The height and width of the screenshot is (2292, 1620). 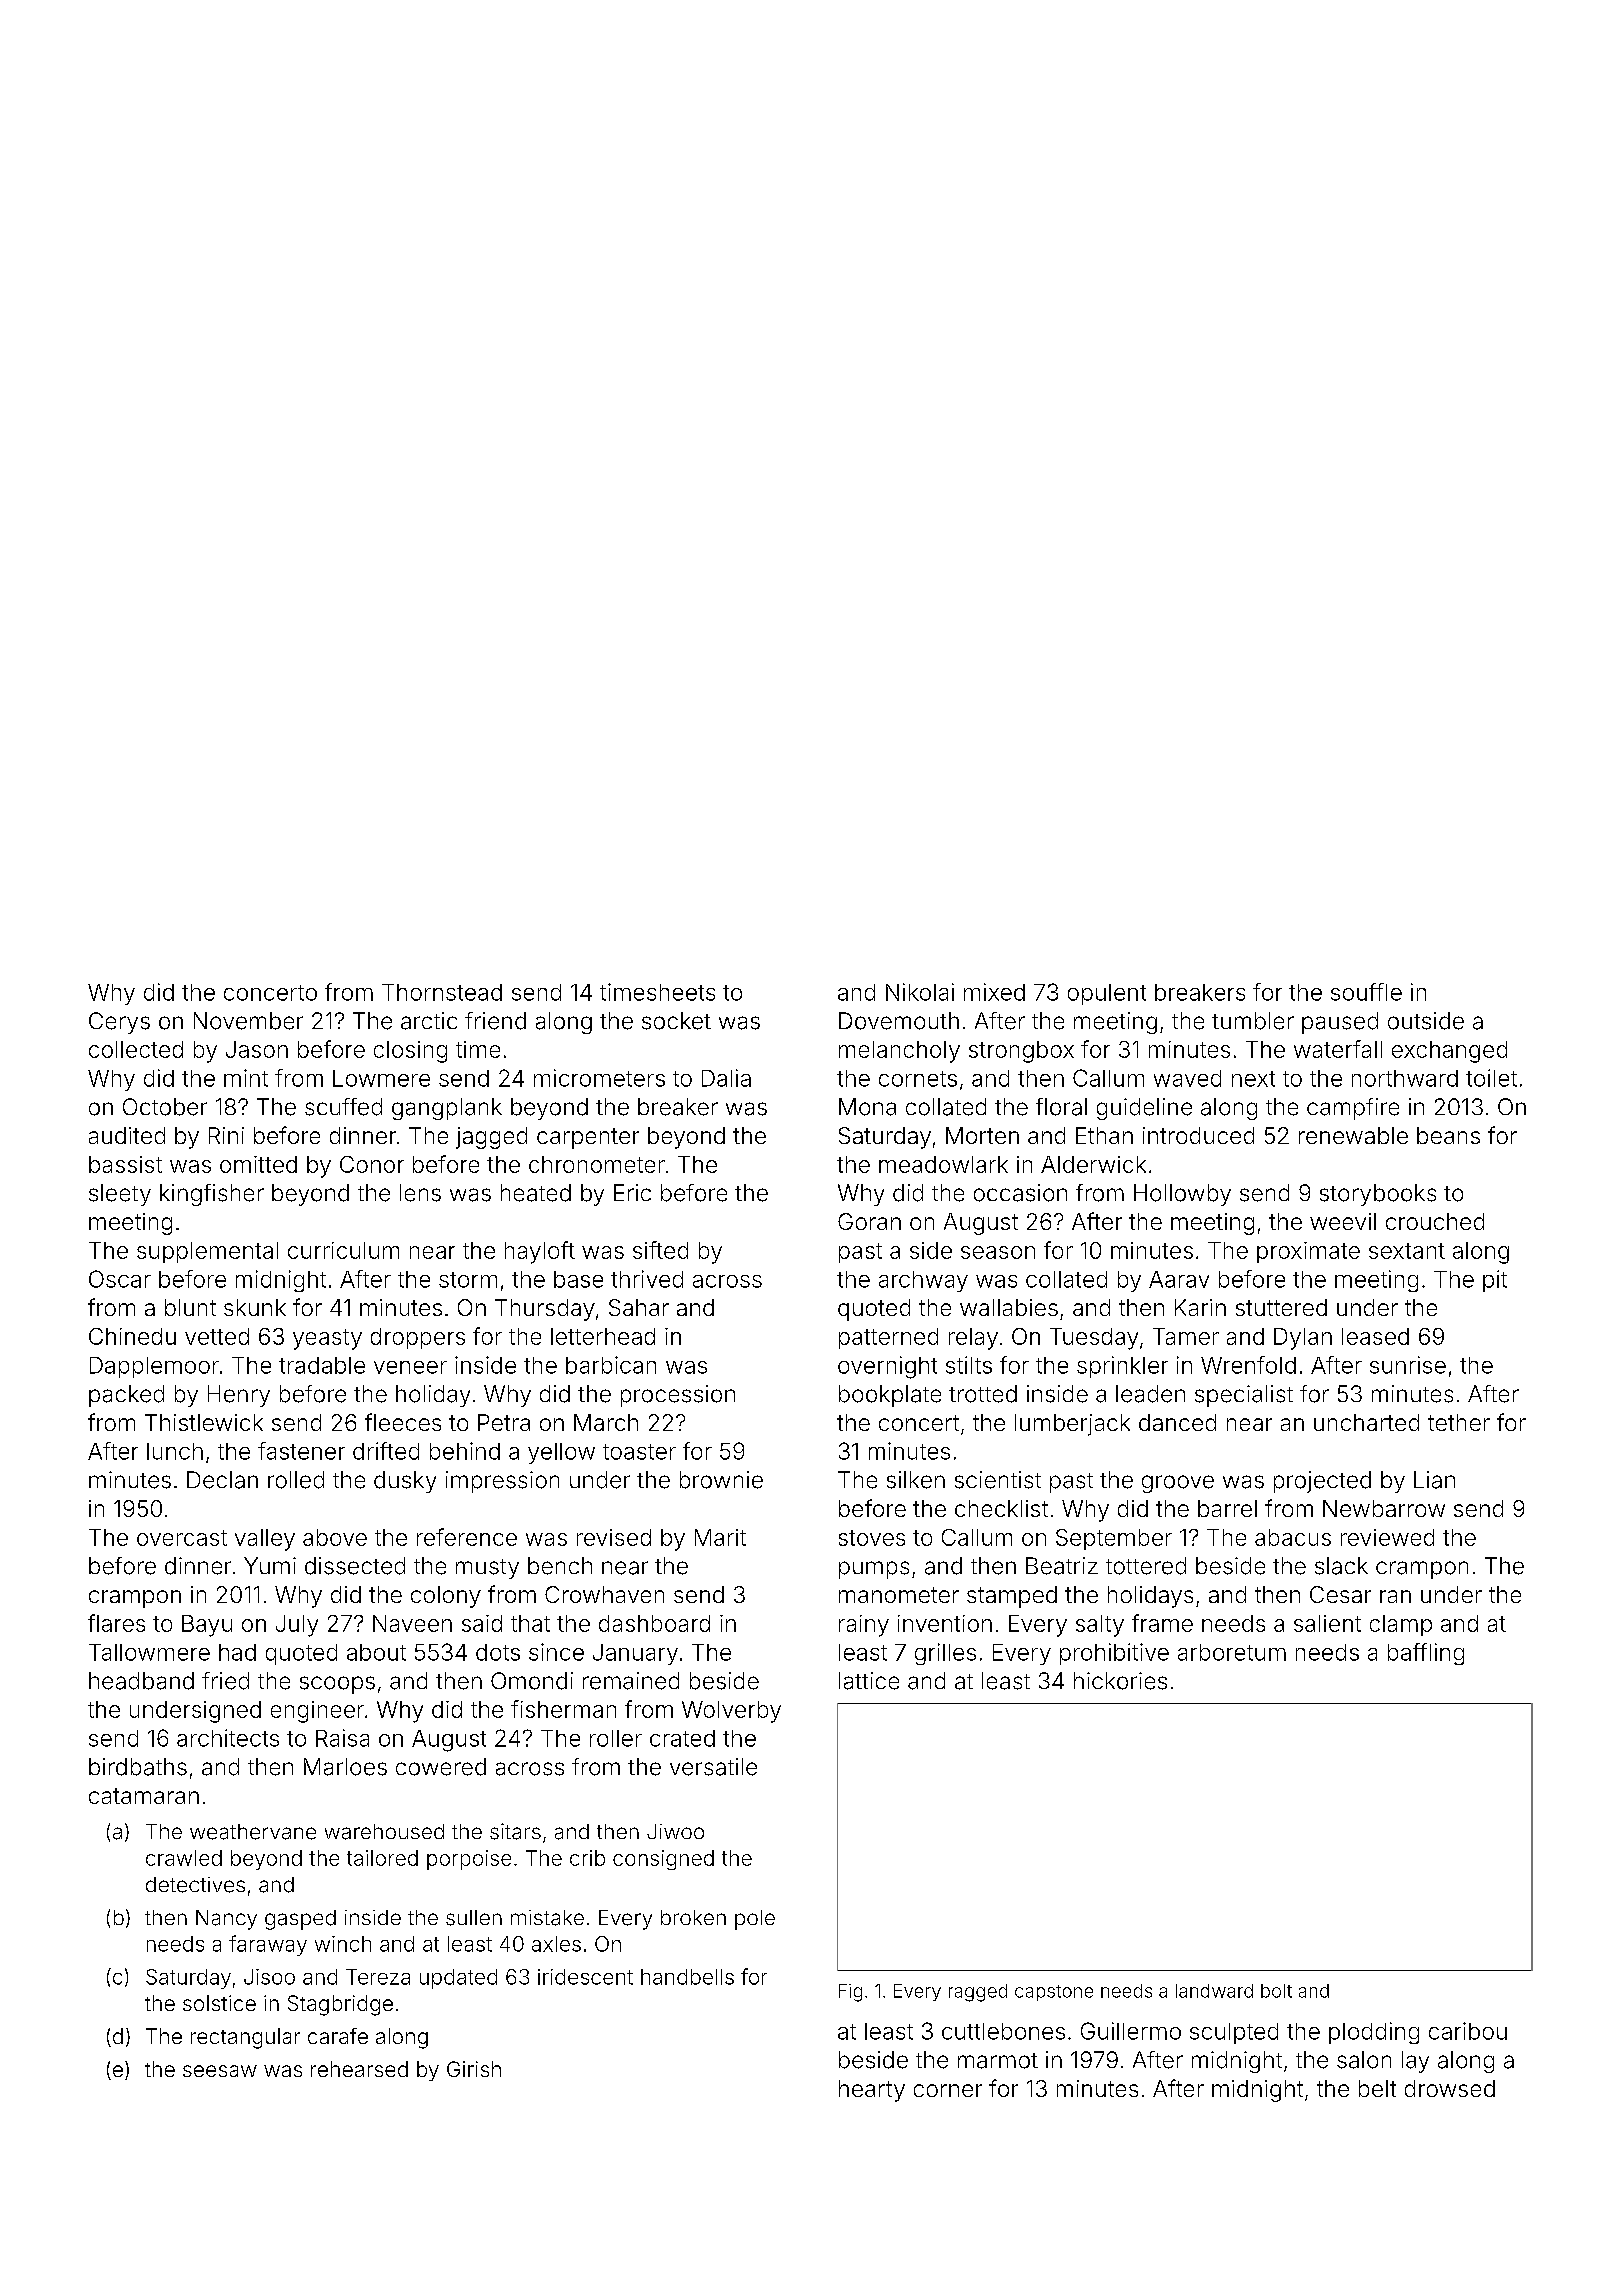 What do you see at coordinates (1468, 2031) in the screenshot?
I see `caribou` at bounding box center [1468, 2031].
